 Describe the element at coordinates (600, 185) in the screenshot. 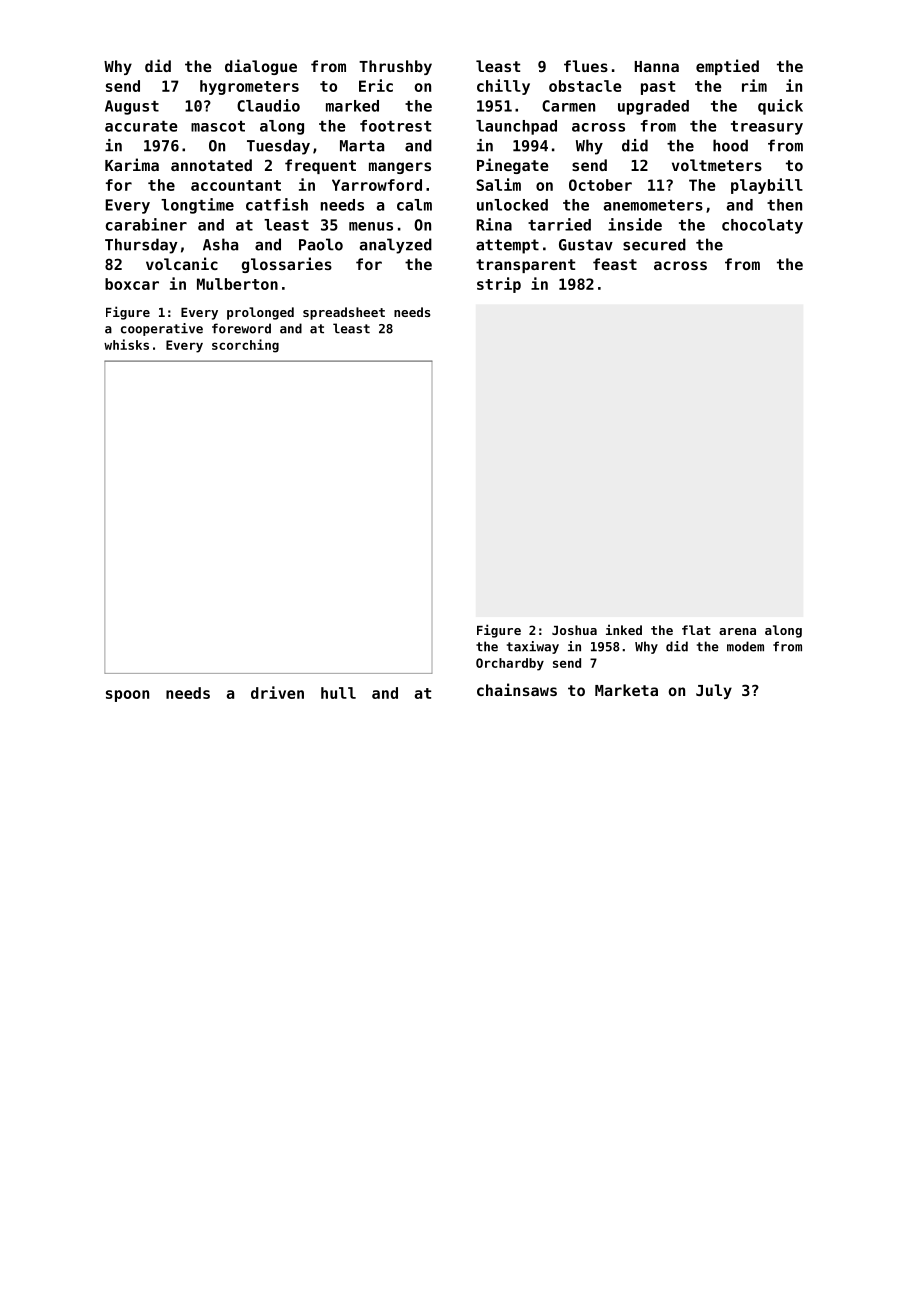

I see `October` at that location.
